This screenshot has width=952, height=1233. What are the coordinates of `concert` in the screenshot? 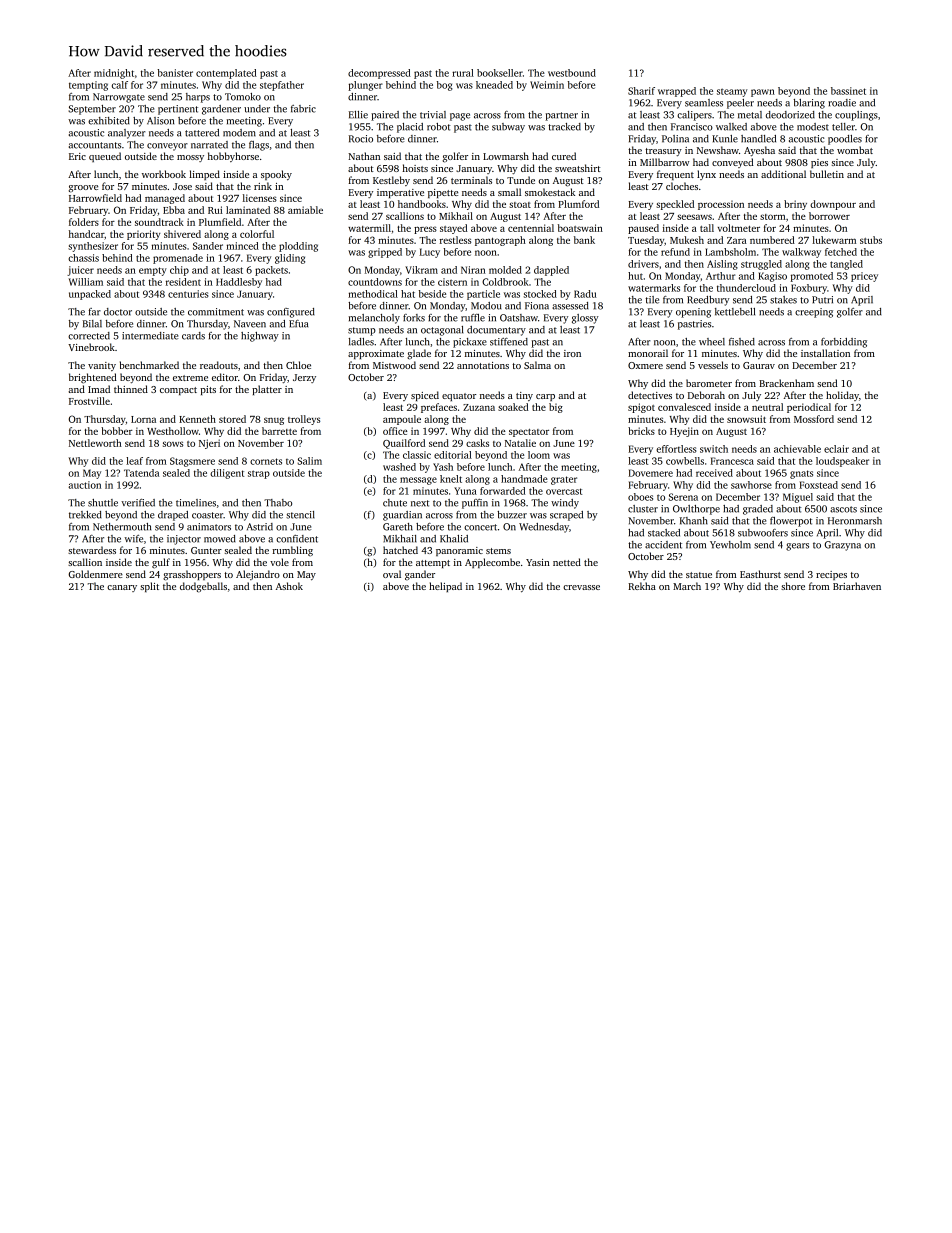 It's located at (480, 527).
